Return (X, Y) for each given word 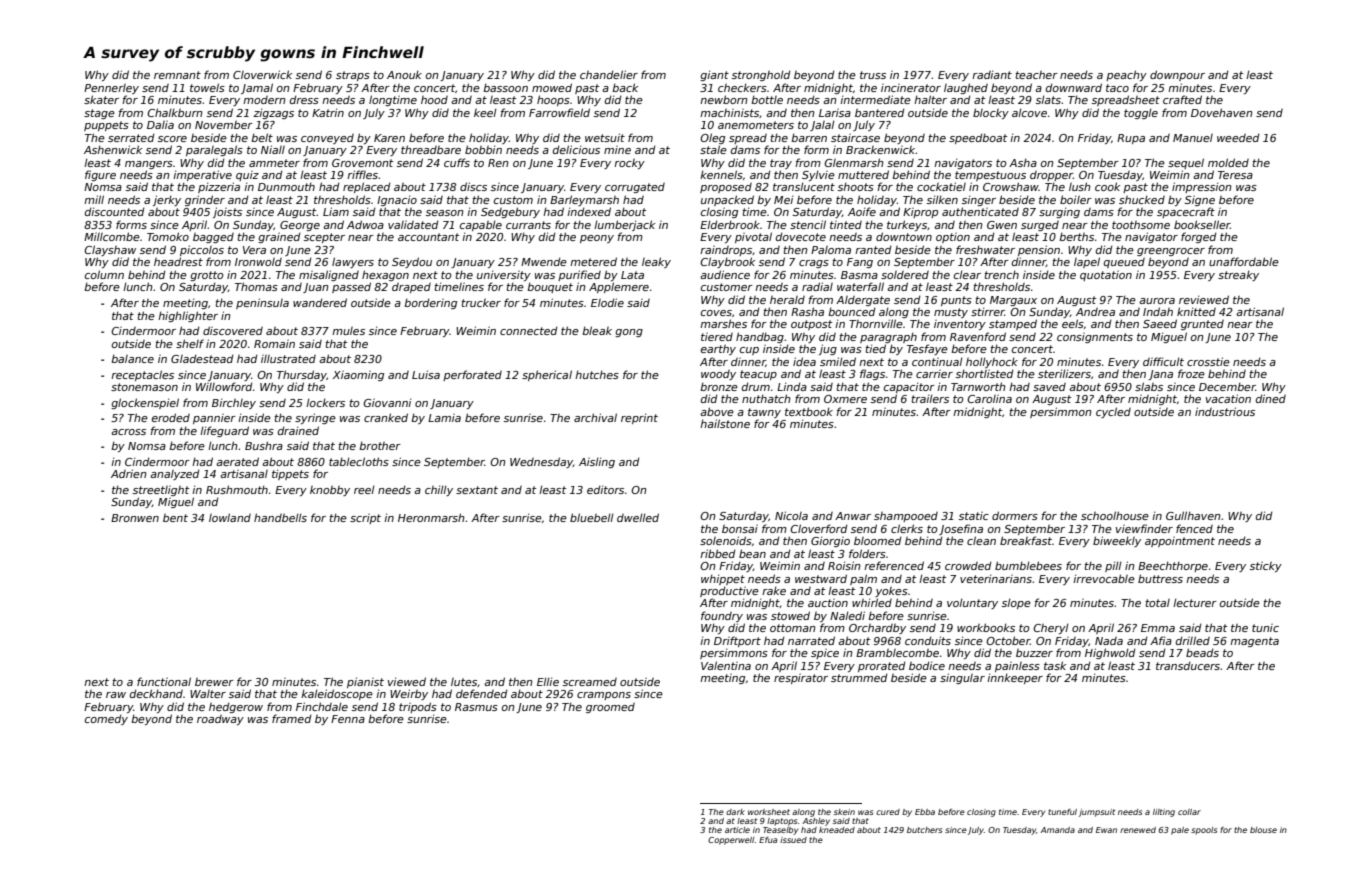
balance (132, 358)
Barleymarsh (584, 200)
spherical (547, 375)
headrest (178, 261)
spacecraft (1186, 212)
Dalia (160, 125)
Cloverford (819, 528)
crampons (604, 696)
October (1008, 640)
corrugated (635, 188)
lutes (464, 682)
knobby (330, 490)
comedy (106, 719)
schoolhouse (1115, 515)
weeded (1238, 137)
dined (1271, 398)
